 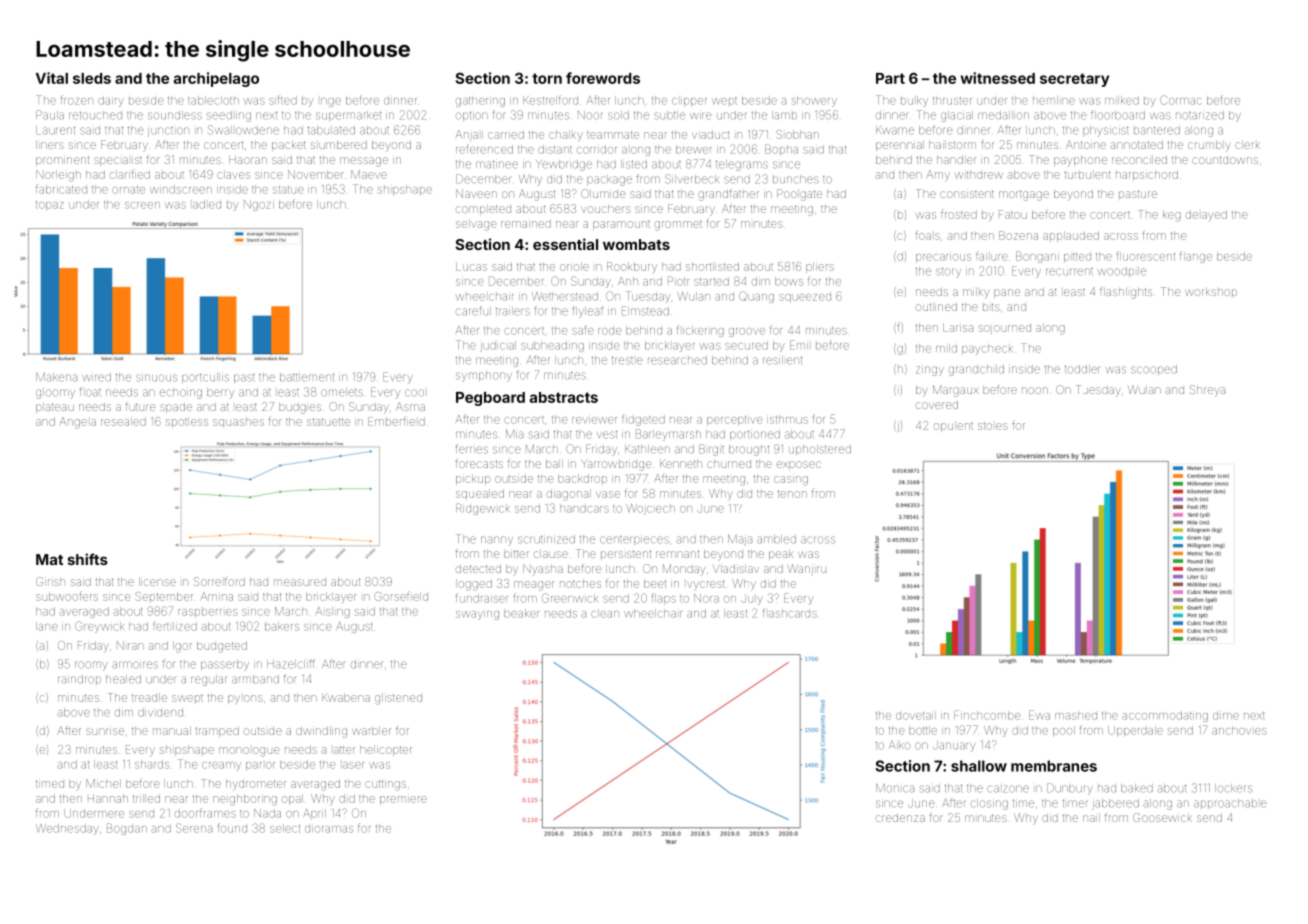 What do you see at coordinates (52, 78) in the page?
I see `Vital` at bounding box center [52, 78].
